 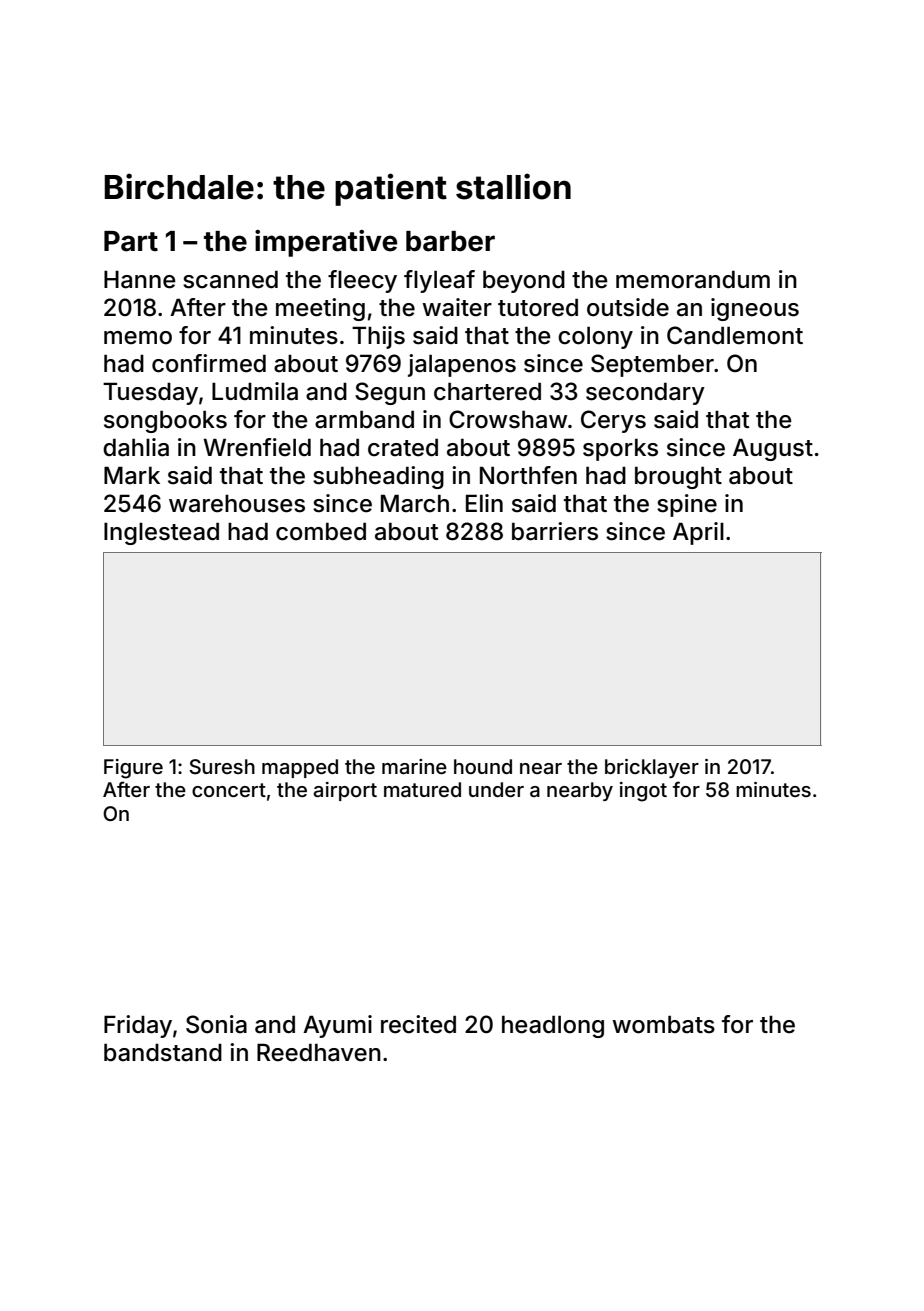 I want to click on igneous, so click(x=755, y=309).
